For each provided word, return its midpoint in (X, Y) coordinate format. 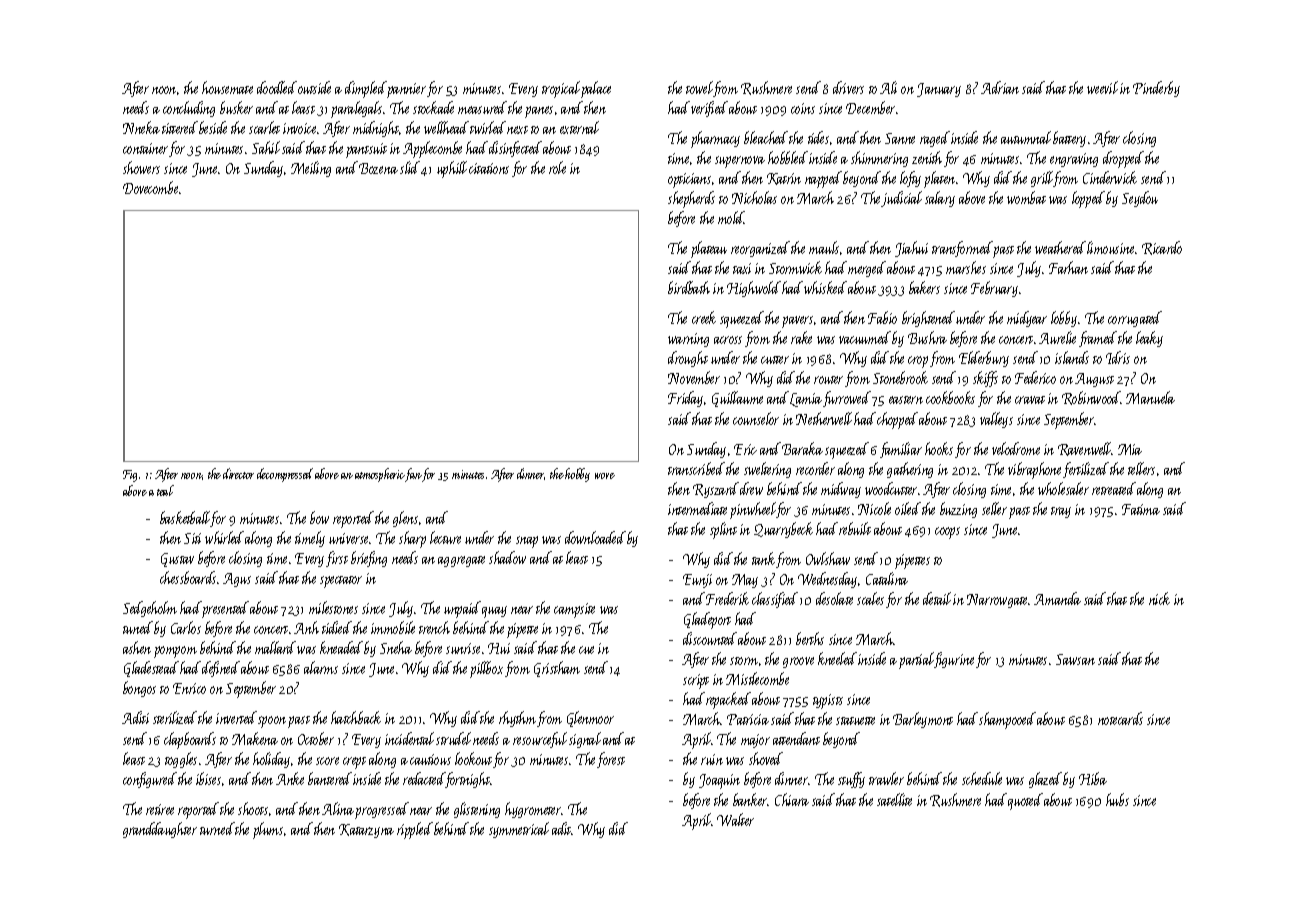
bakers (924, 287)
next (517, 130)
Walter (735, 819)
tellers (1141, 468)
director (238, 473)
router (828, 380)
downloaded (595, 537)
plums (268, 830)
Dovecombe (151, 187)
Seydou (1140, 199)
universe (349, 538)
